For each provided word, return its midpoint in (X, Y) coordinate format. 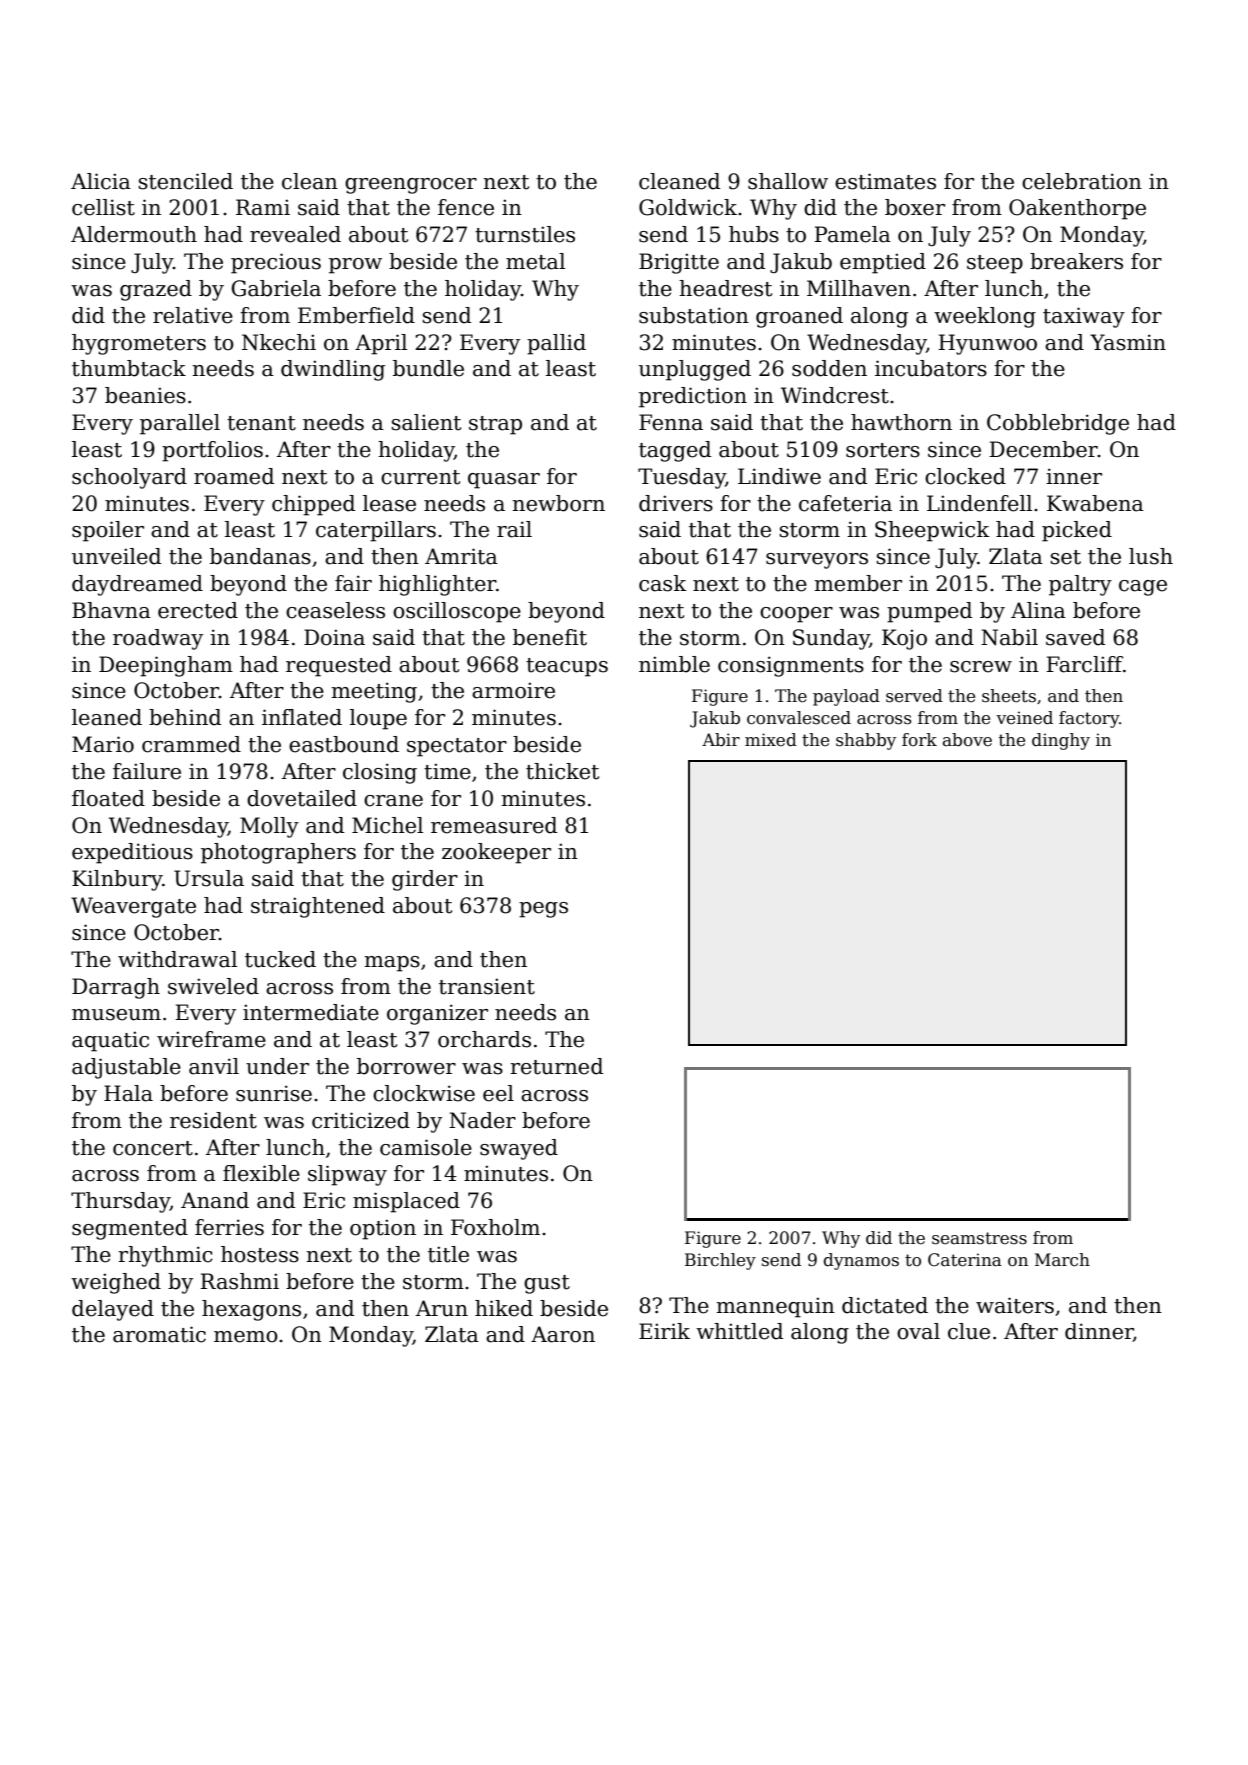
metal (535, 261)
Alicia (101, 181)
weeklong (985, 317)
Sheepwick (932, 531)
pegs (543, 910)
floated (108, 798)
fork (919, 740)
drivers (676, 503)
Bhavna (111, 610)
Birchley (720, 1261)
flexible (261, 1173)
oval (918, 1331)
